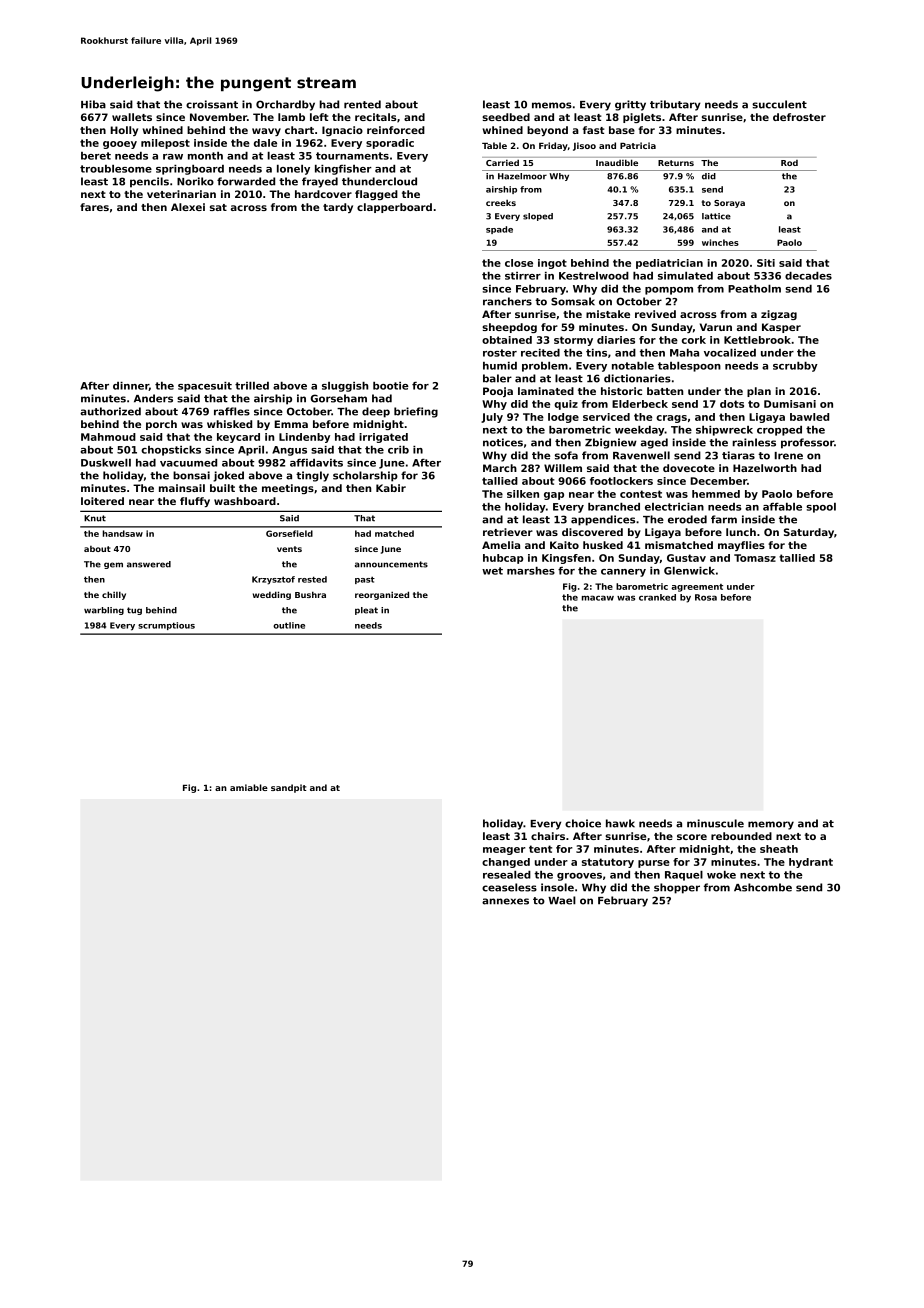 The image size is (924, 1308). What do you see at coordinates (763, 887) in the image?
I see `Ashcombe` at bounding box center [763, 887].
